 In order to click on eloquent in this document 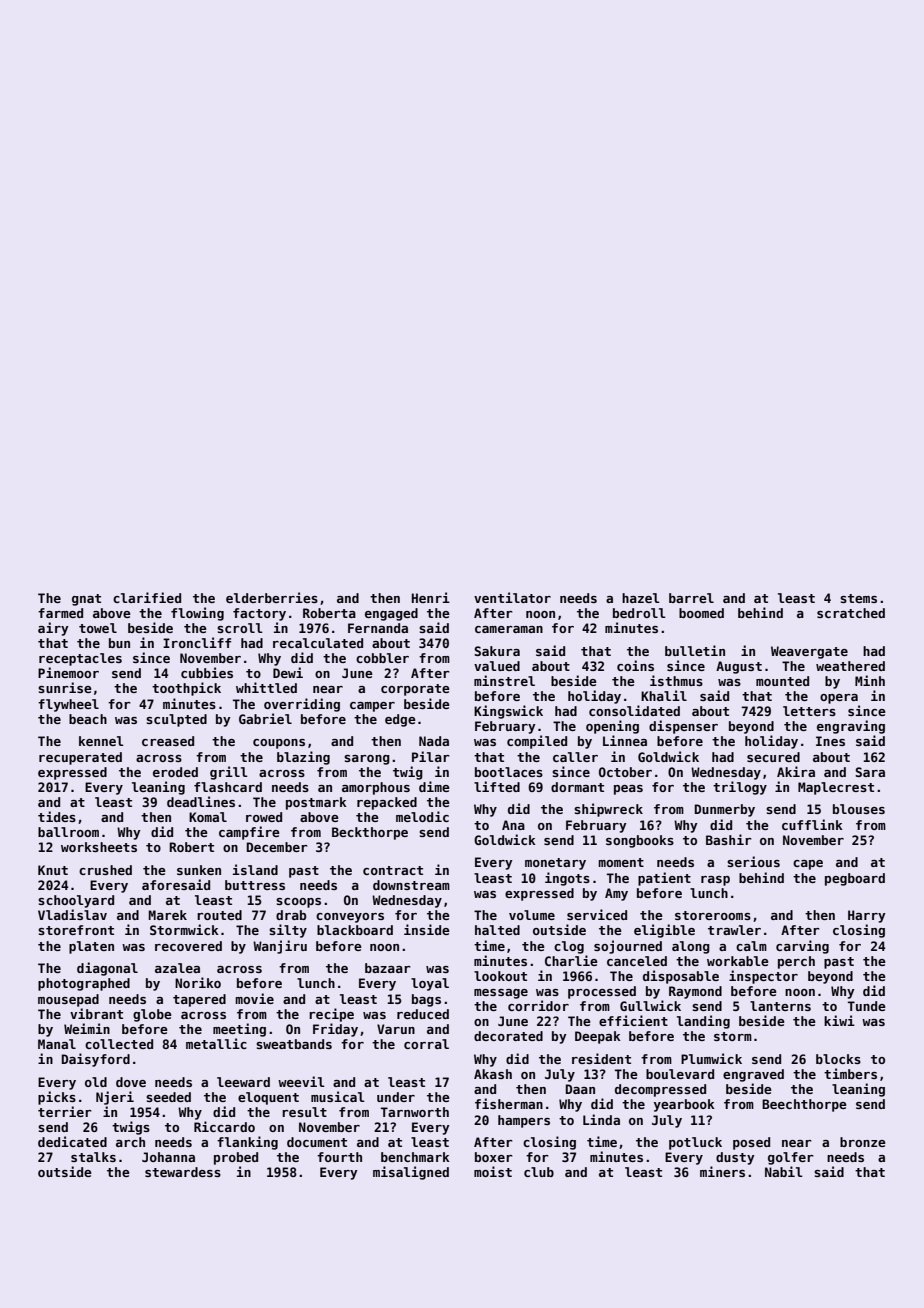, I will do `click(268, 1098)`.
